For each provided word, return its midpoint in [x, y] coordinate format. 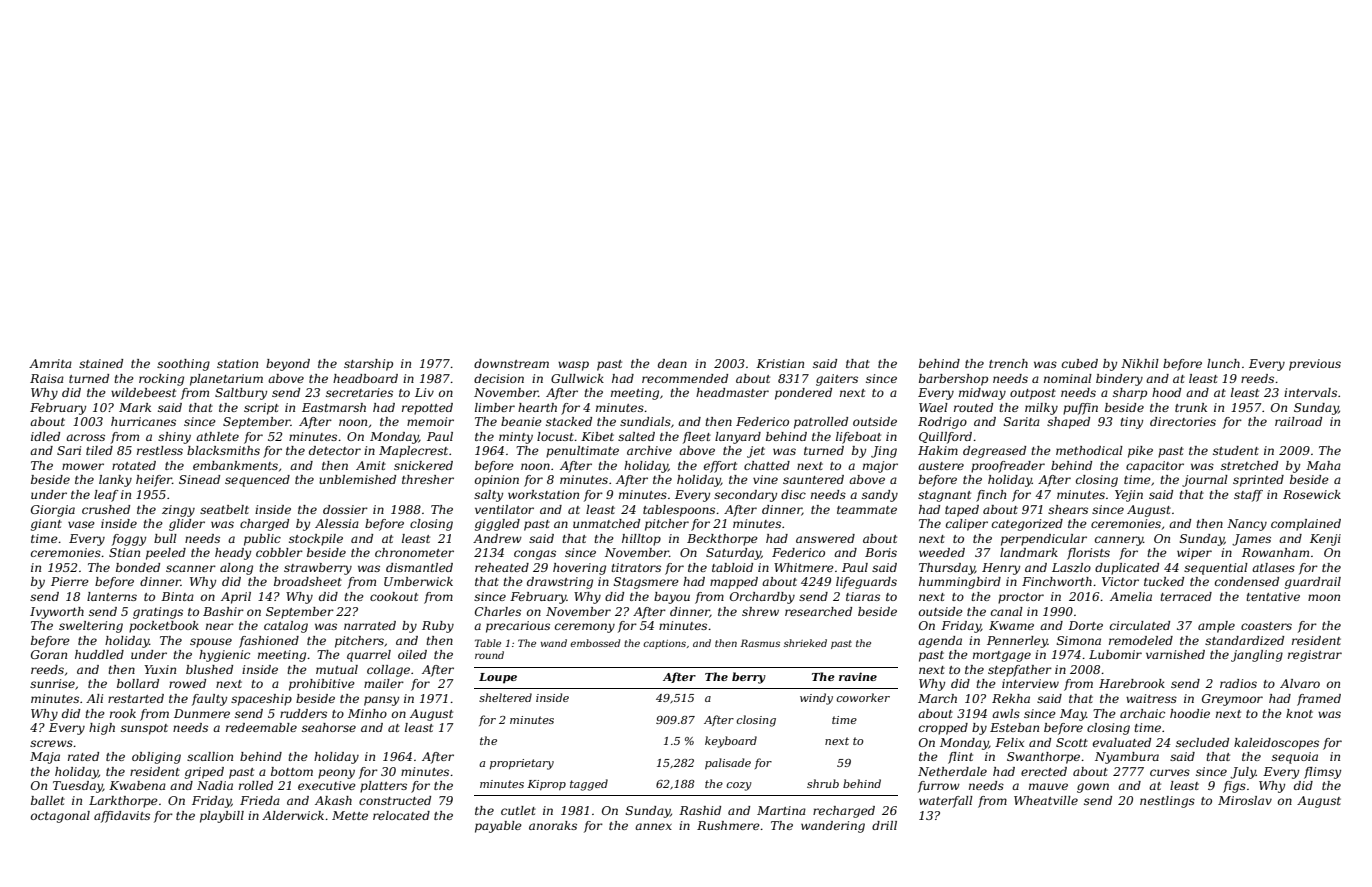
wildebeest [143, 392]
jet [756, 452]
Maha [1323, 465]
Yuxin [160, 669]
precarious [518, 627]
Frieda [260, 800]
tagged [589, 785]
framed [1319, 700]
